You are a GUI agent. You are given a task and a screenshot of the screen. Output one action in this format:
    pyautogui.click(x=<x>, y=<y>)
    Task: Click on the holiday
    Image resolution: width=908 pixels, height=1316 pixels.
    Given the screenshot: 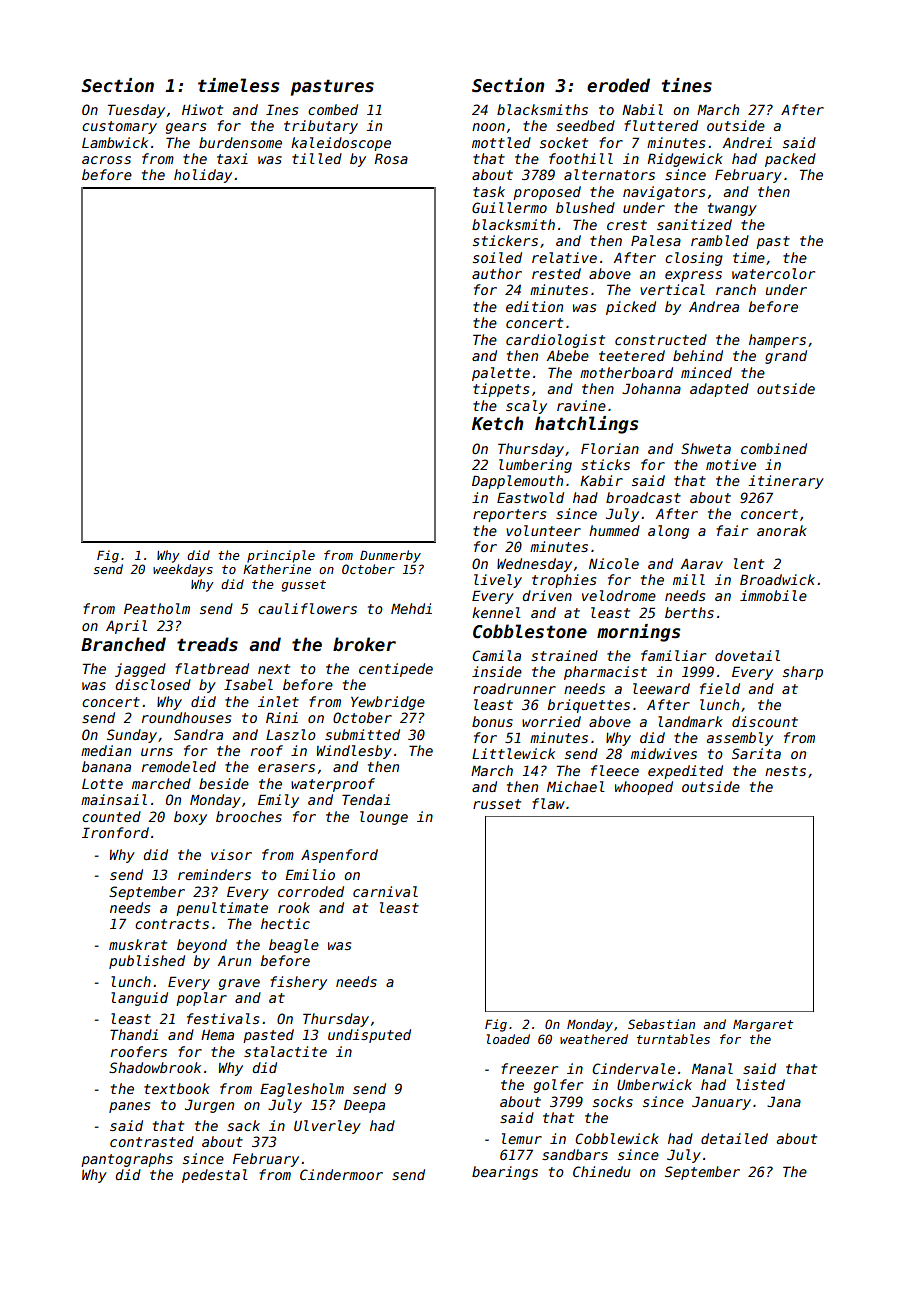 What is the action you would take?
    pyautogui.click(x=203, y=176)
